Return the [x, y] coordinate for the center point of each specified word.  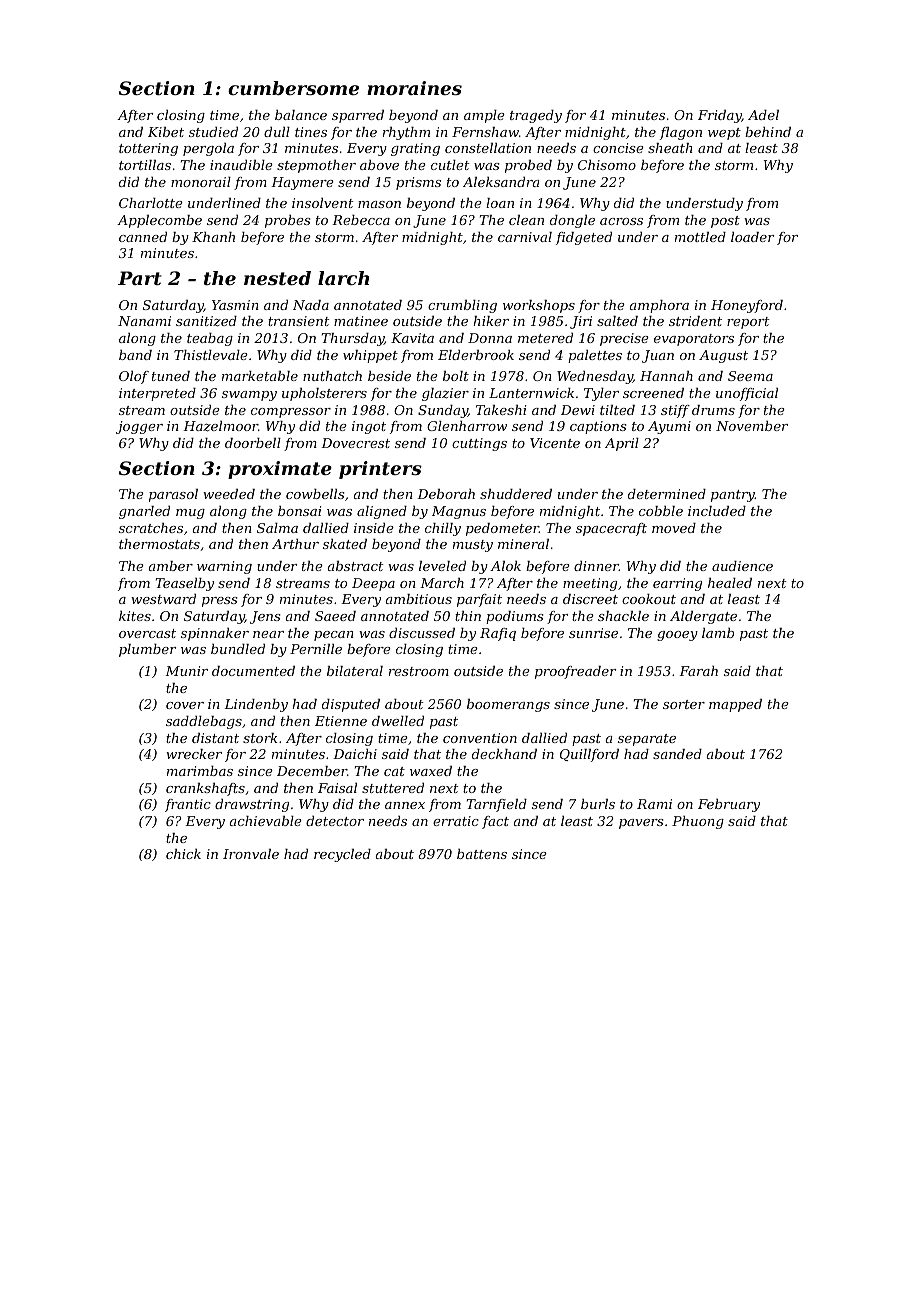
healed [730, 583]
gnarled [144, 512]
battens [482, 854]
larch [343, 278]
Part [140, 278]
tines [311, 132]
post [725, 222]
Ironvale [251, 854]
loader [752, 237]
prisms [418, 183]
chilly [443, 529]
